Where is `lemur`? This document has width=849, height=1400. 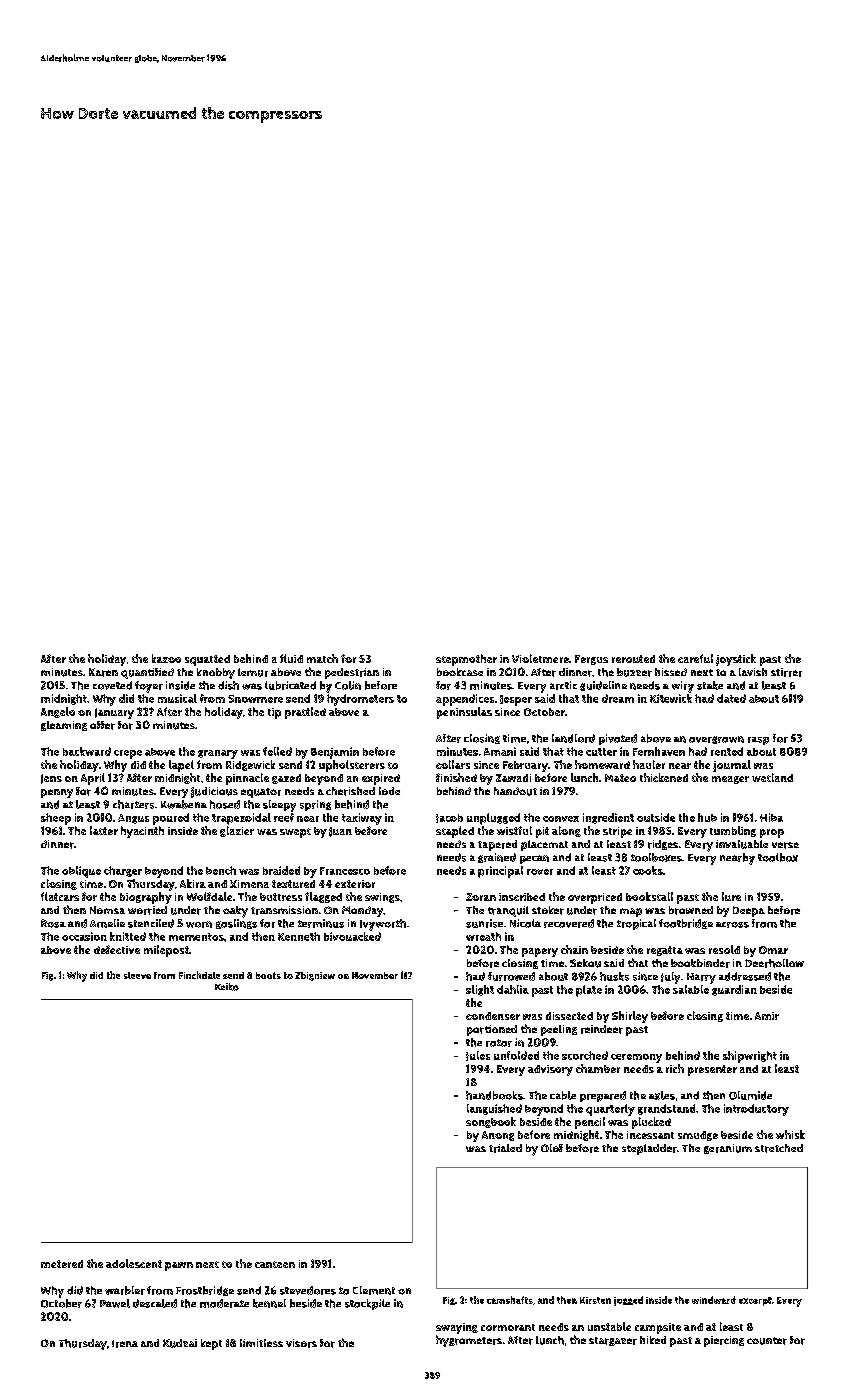
lemur is located at coordinates (253, 672).
